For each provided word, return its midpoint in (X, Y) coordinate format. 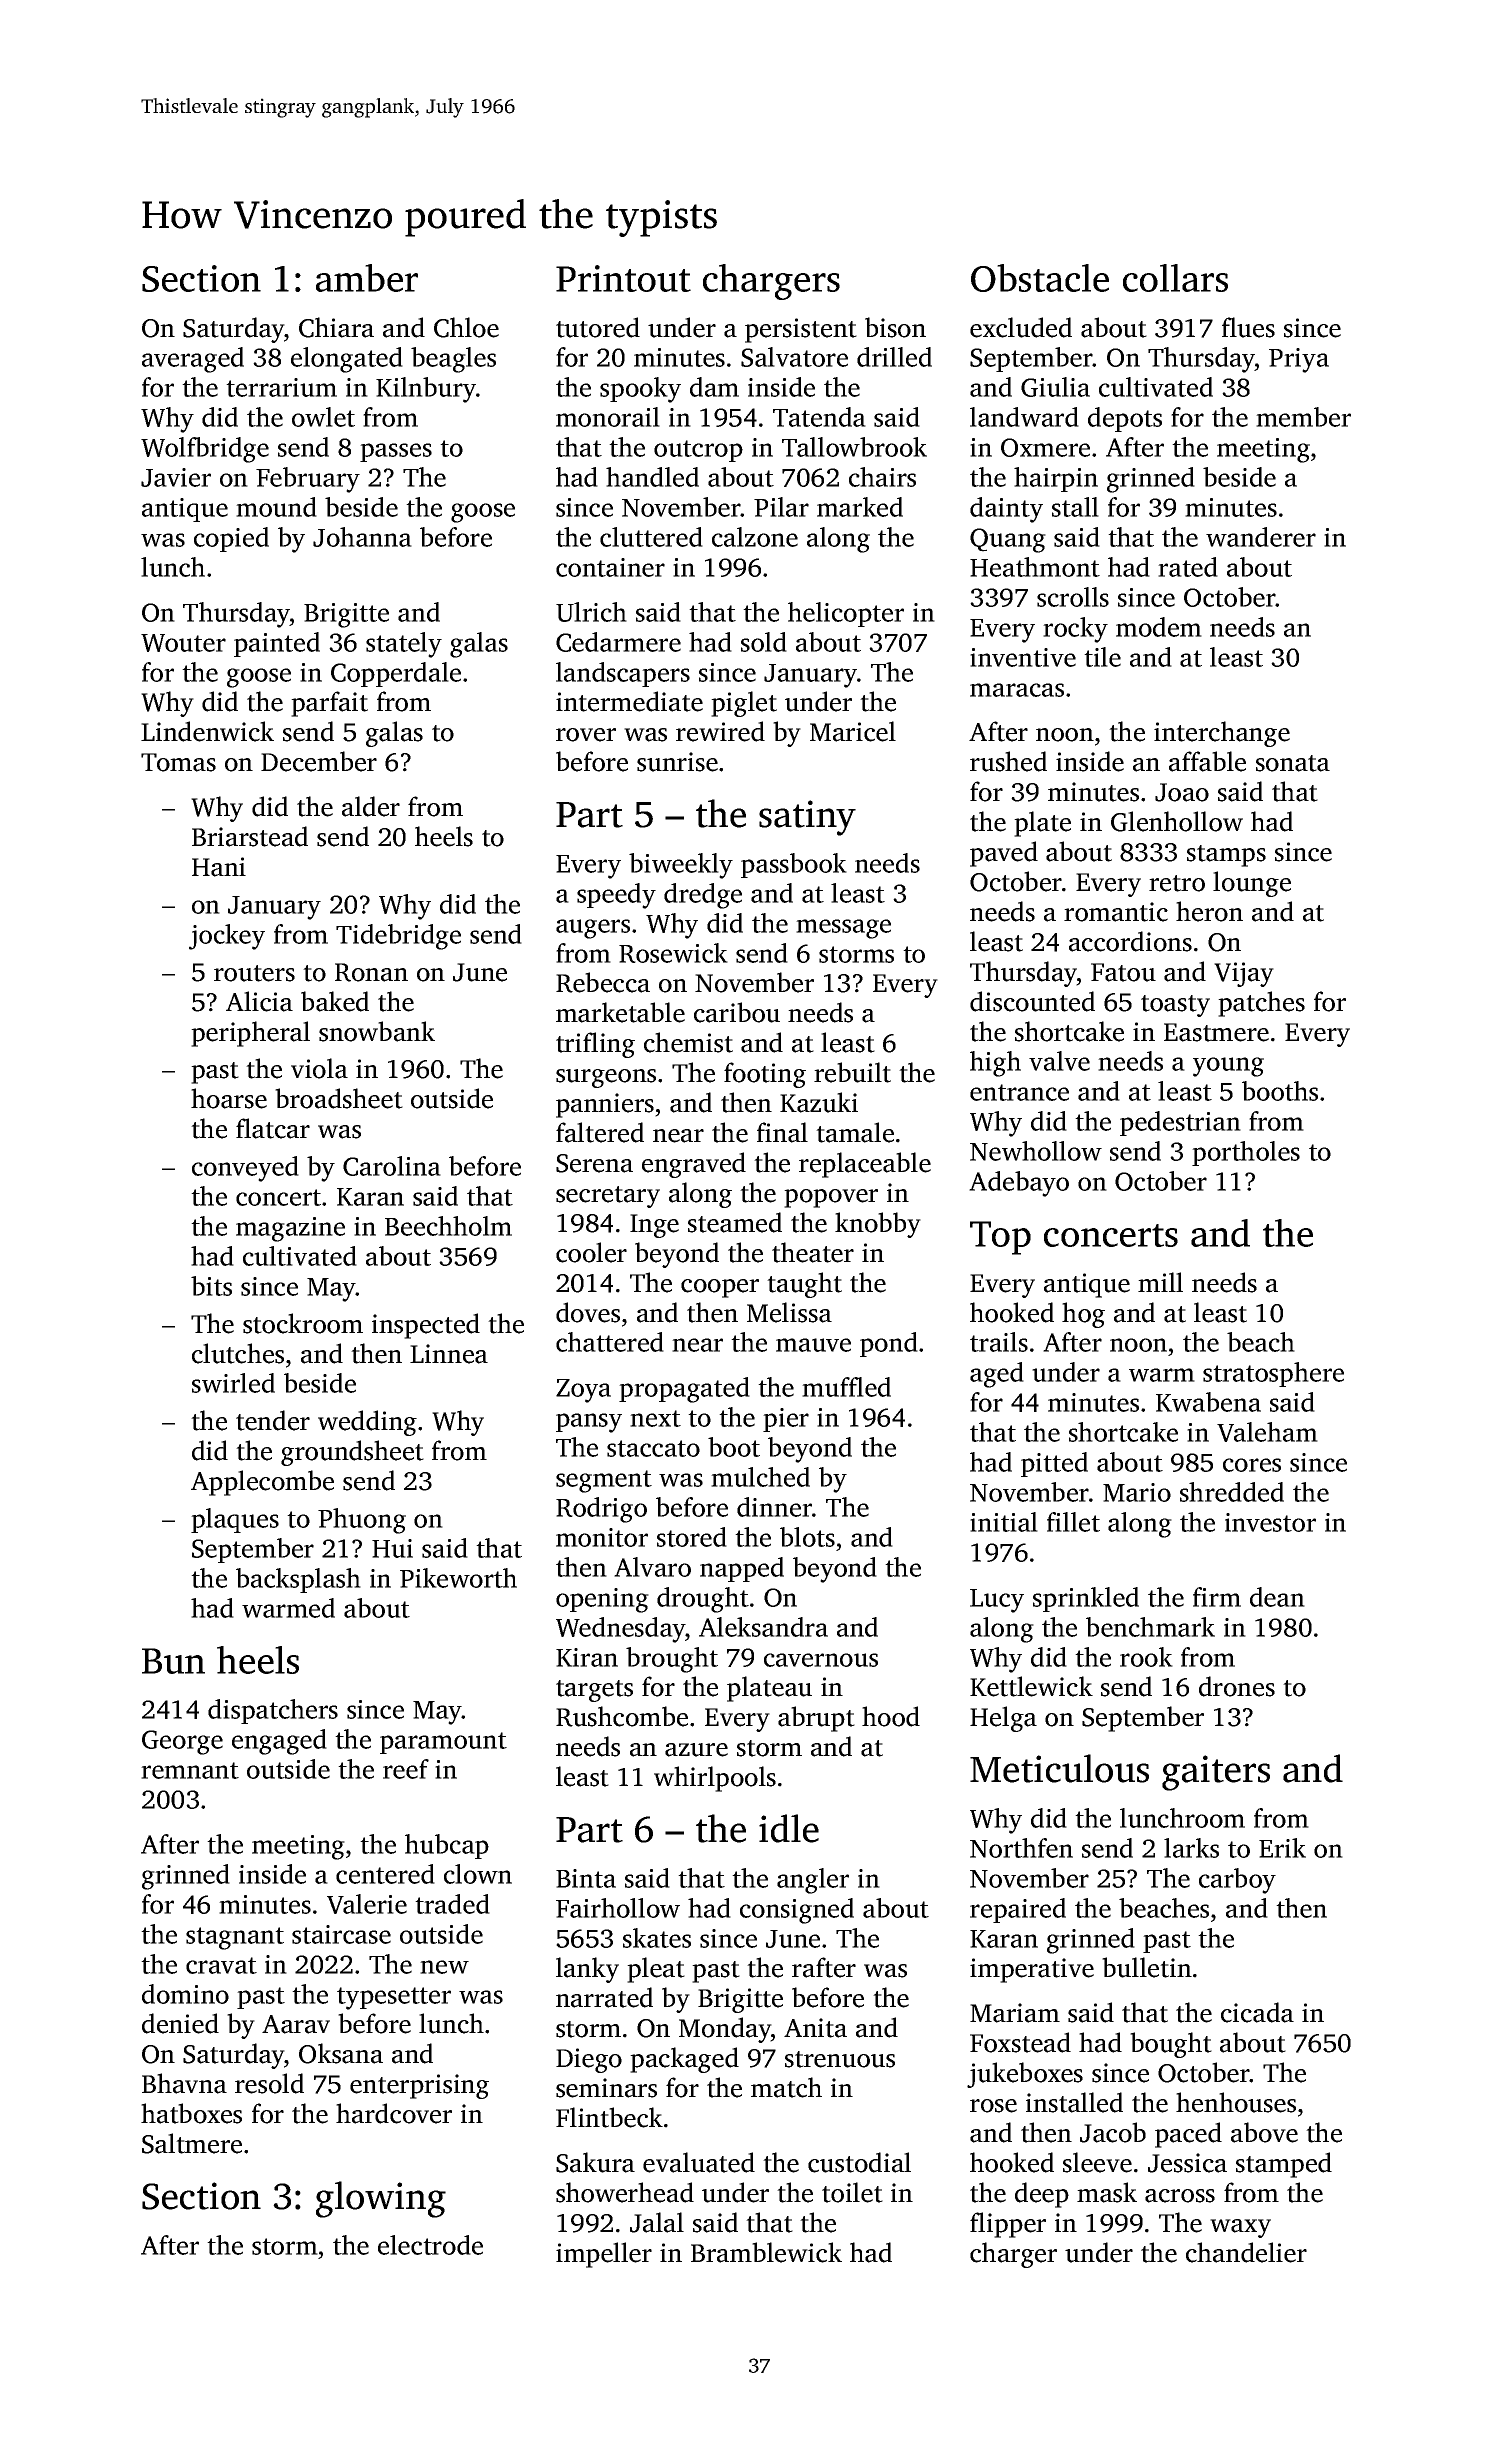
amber (367, 278)
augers (593, 929)
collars (1175, 278)
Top (1000, 1238)
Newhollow (1036, 1151)
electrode (430, 2245)
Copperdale (396, 674)
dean (1277, 1597)
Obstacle (1040, 278)
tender (273, 1420)
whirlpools (715, 1779)
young (1228, 1067)
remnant (190, 1770)
